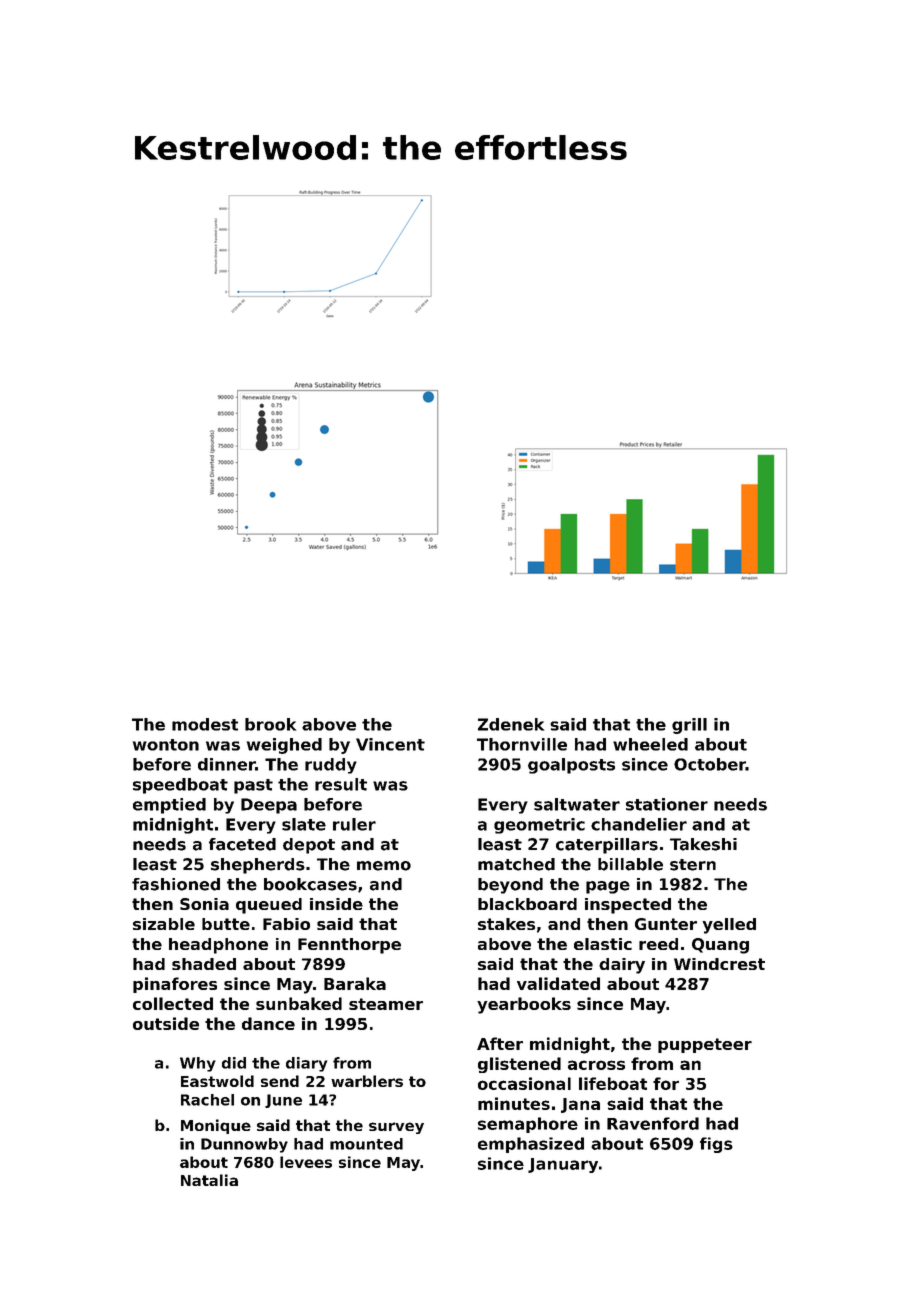 The height and width of the screenshot is (1316, 908). I want to click on blackboard, so click(527, 904).
